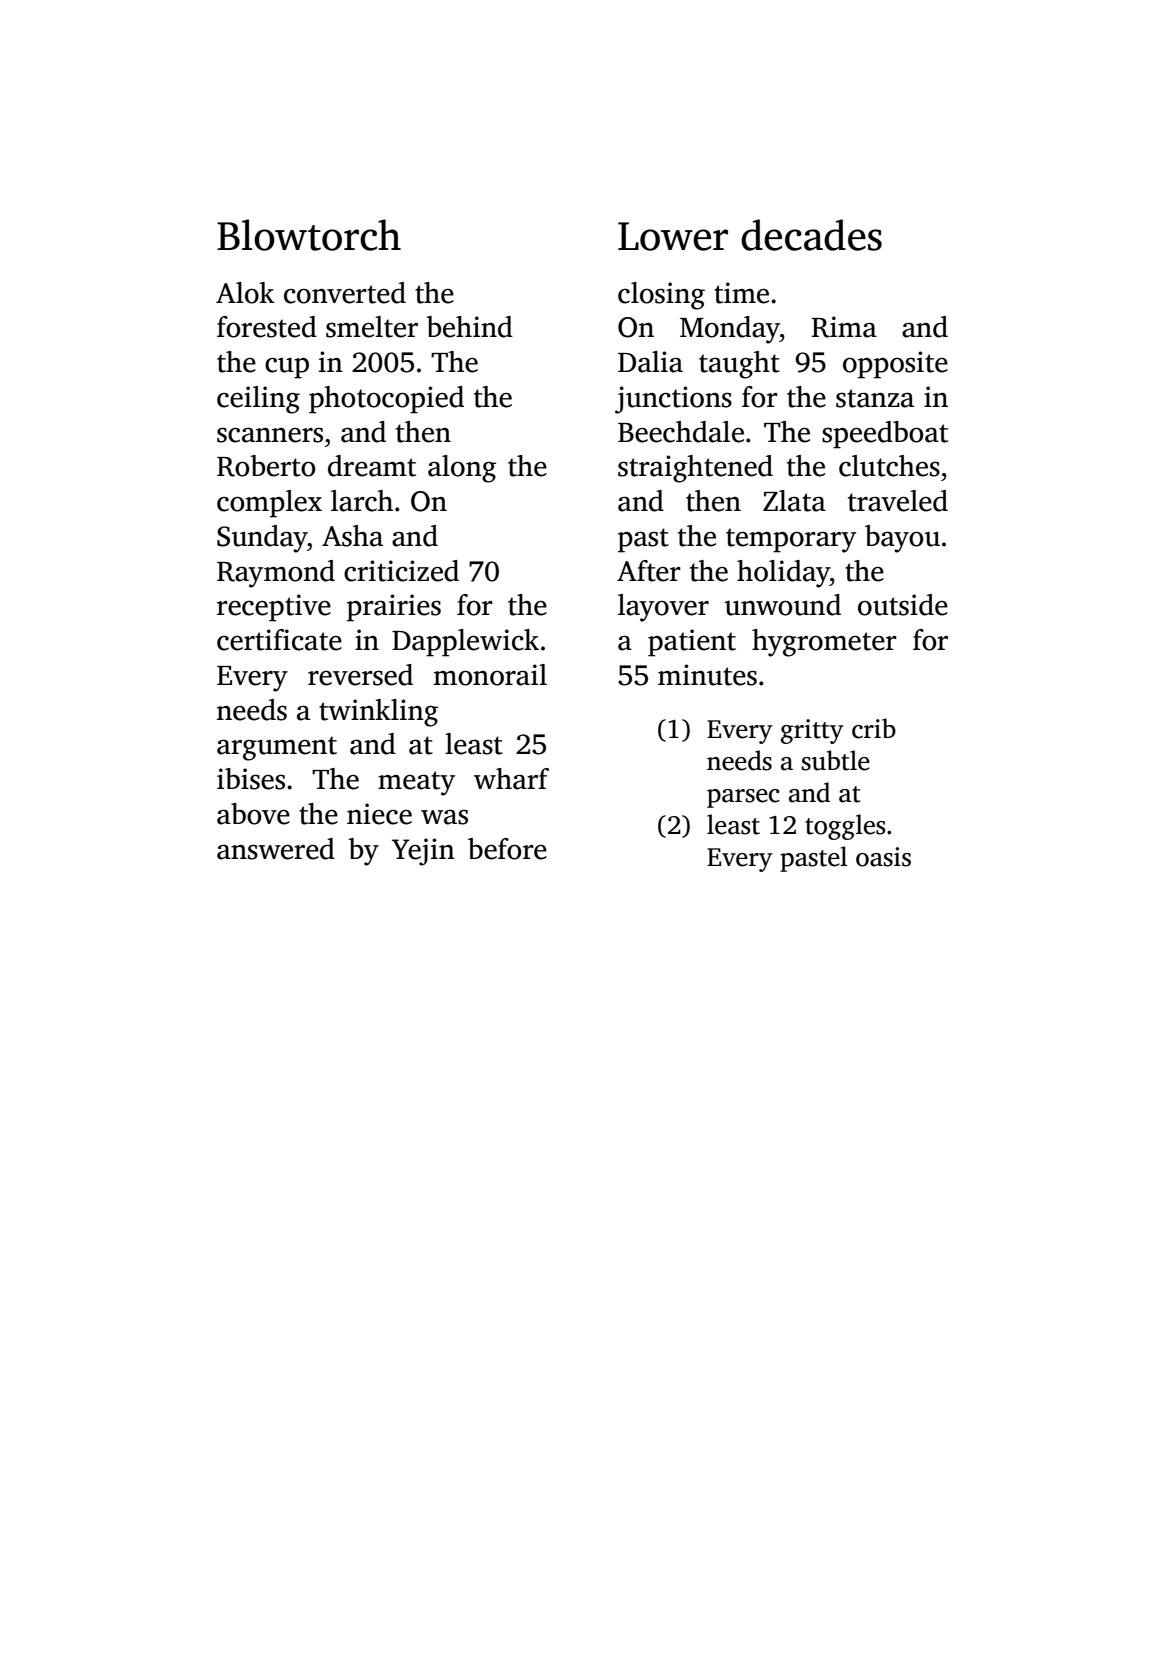 This screenshot has width=1165, height=1654. I want to click on Zlata, so click(794, 501).
